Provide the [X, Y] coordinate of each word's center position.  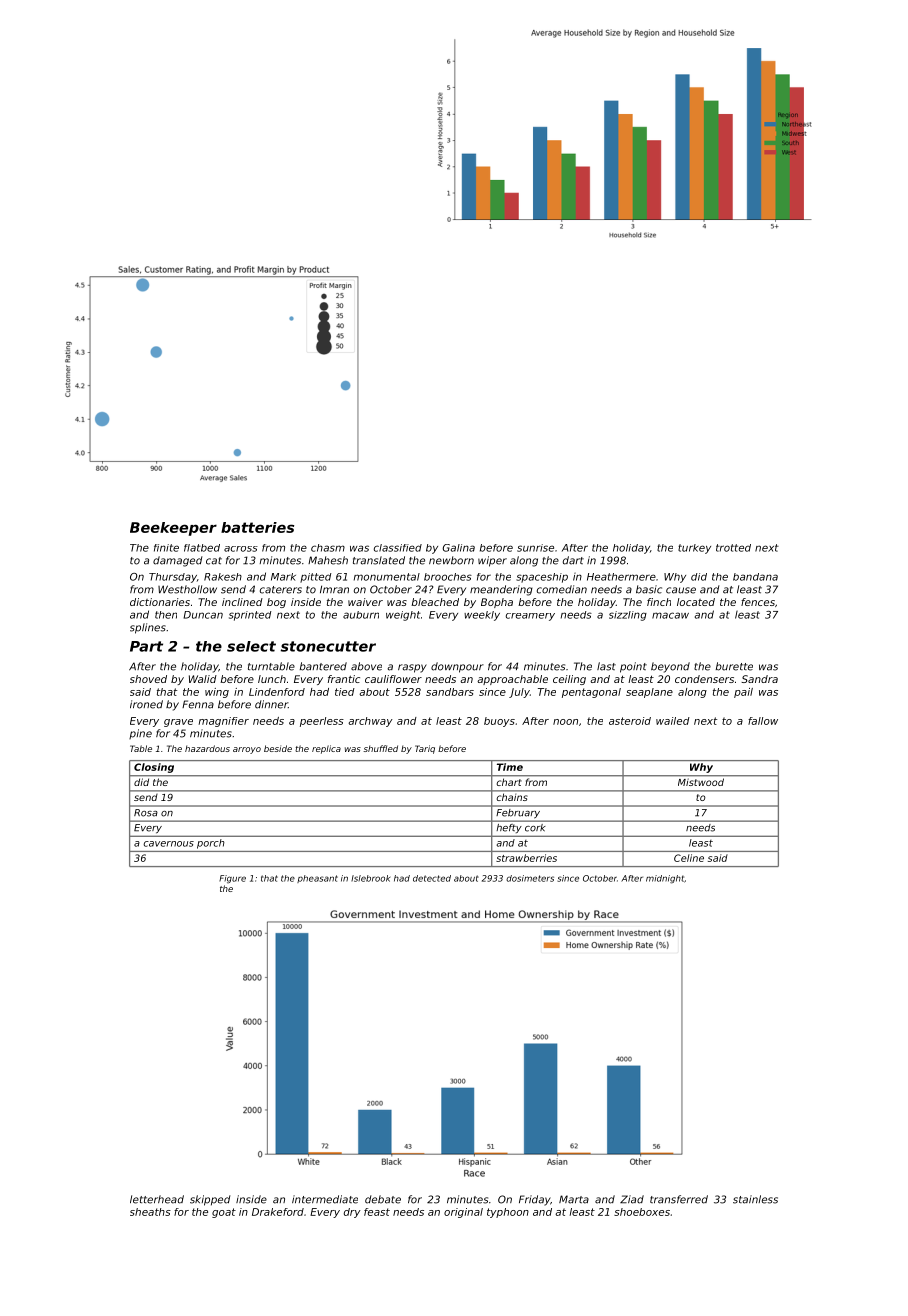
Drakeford [278, 1212]
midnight [665, 879]
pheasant [317, 879]
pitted [315, 578]
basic [649, 589]
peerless [322, 722]
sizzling [628, 616]
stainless [755, 1199]
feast [377, 1212]
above [366, 666]
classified [398, 548]
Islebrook [370, 878]
